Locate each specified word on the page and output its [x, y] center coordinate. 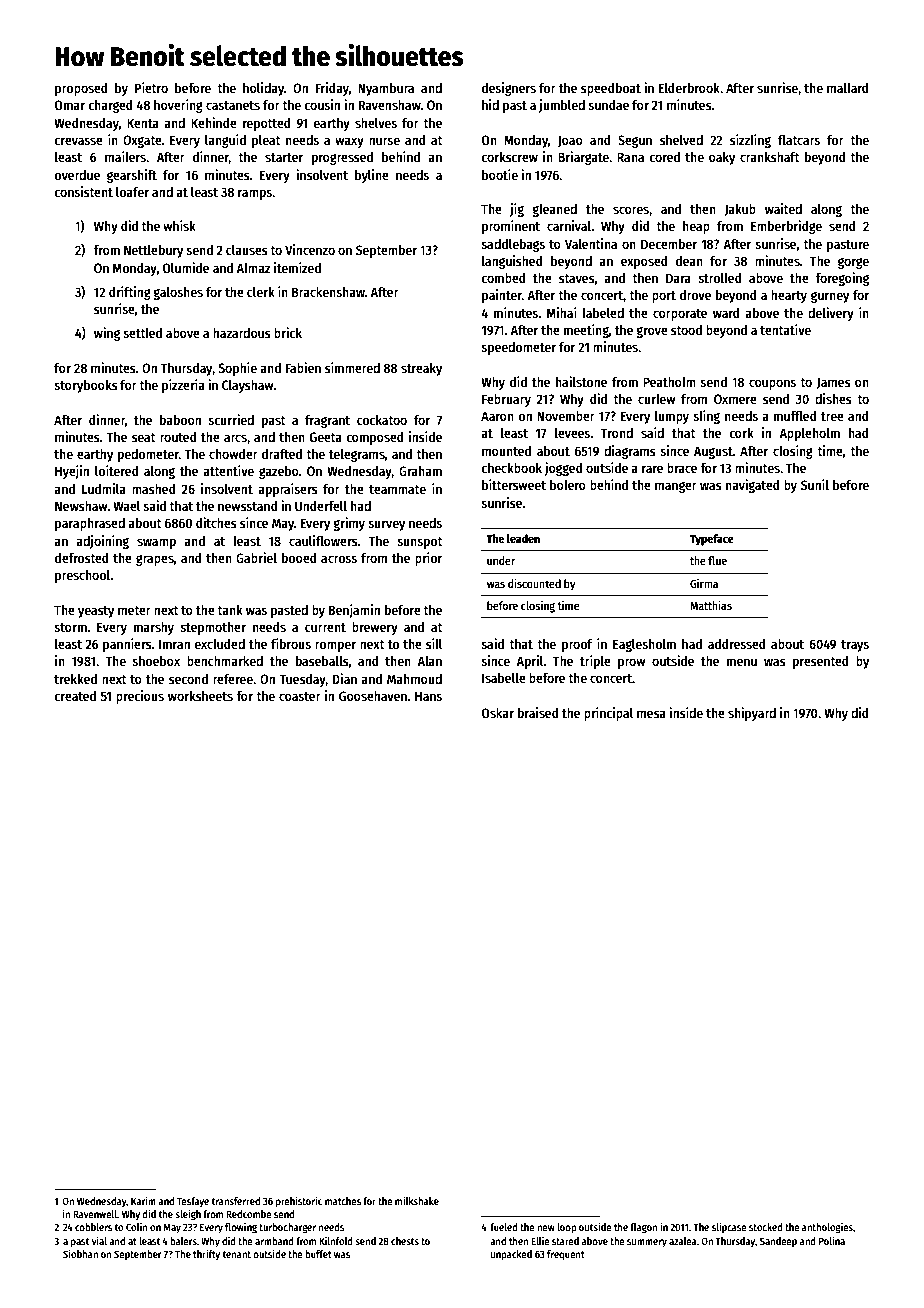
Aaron [497, 416]
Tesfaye [193, 1202]
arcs [235, 438]
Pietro [151, 87]
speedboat [611, 89]
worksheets [200, 696]
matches [343, 1201]
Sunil [815, 484]
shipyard [752, 714]
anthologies [827, 1228]
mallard [847, 88]
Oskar [498, 713]
